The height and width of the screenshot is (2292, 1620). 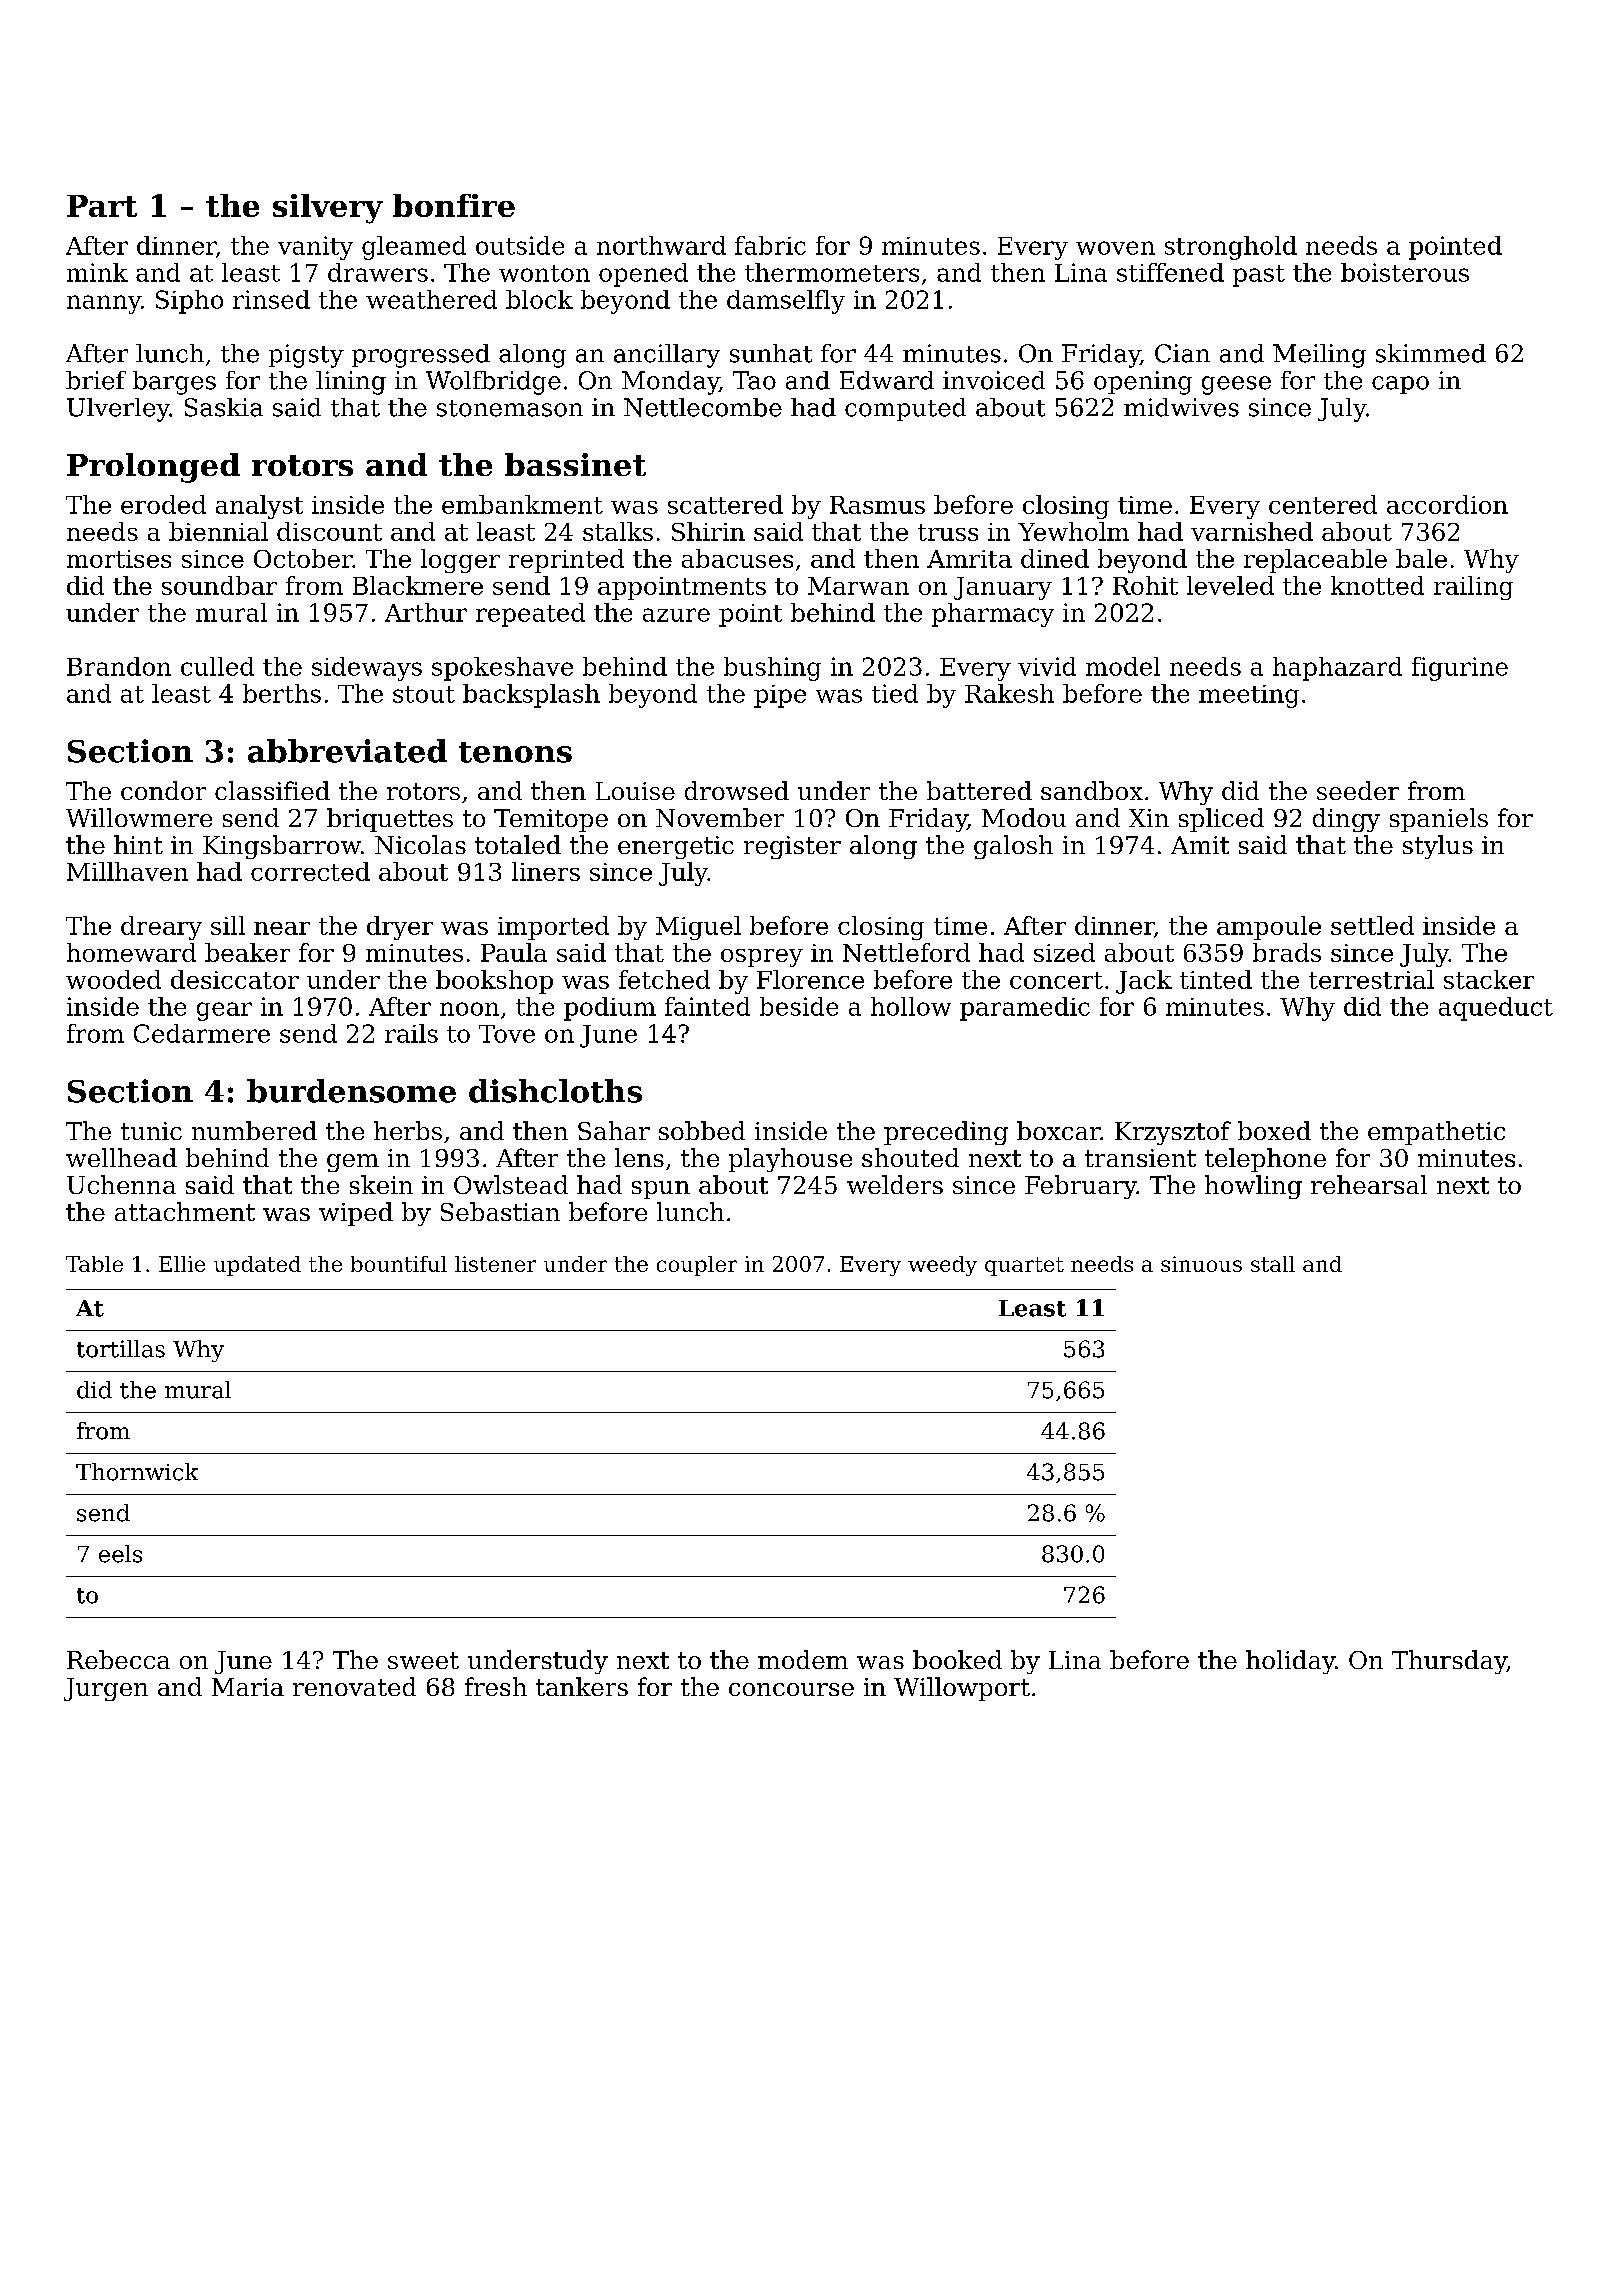 What do you see at coordinates (771, 353) in the screenshot?
I see `sunhat` at bounding box center [771, 353].
